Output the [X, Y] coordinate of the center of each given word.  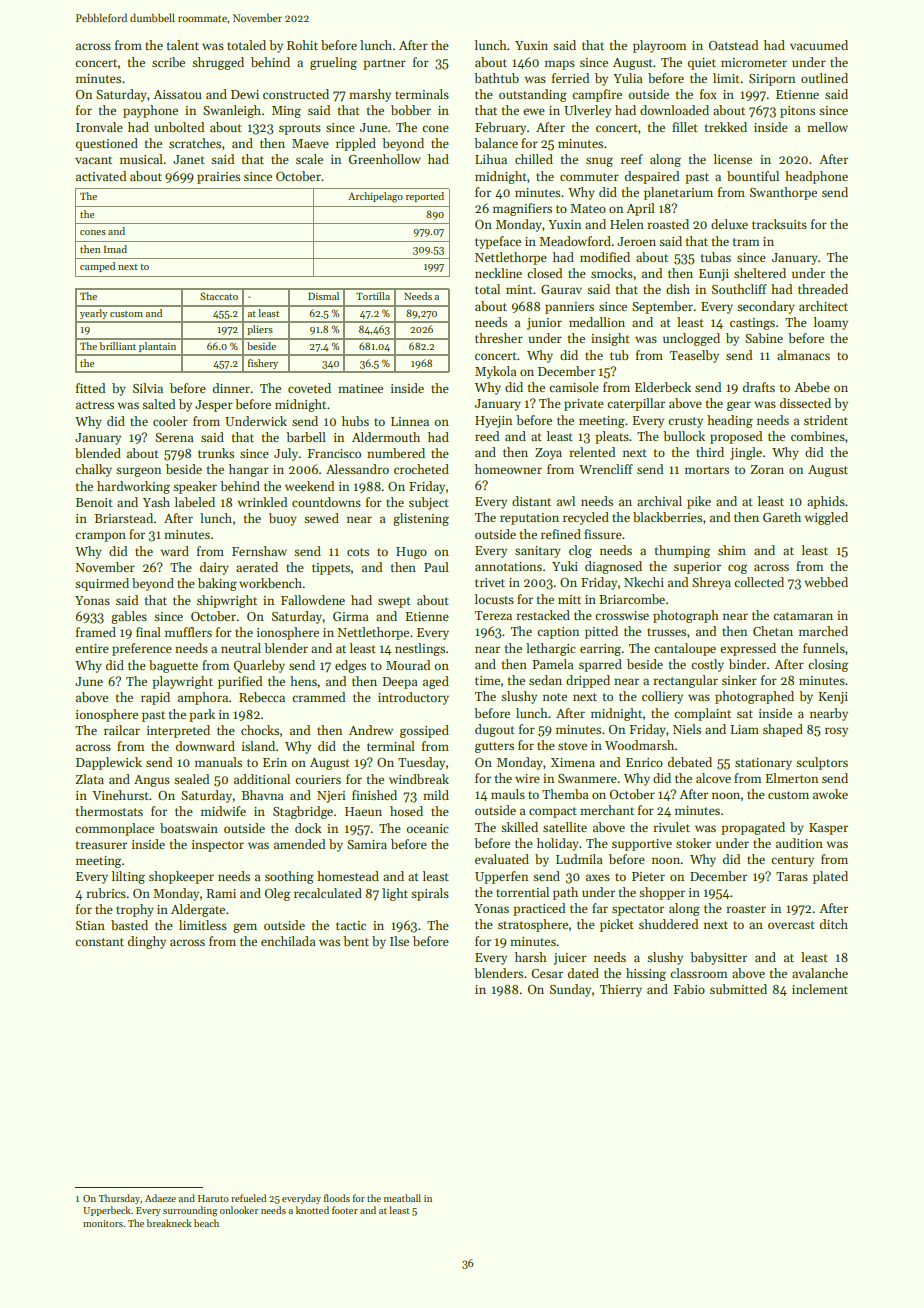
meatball [402, 1198]
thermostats [109, 811]
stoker [693, 843]
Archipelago [375, 197]
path [565, 893]
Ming [286, 112]
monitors [103, 1223]
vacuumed [819, 45]
